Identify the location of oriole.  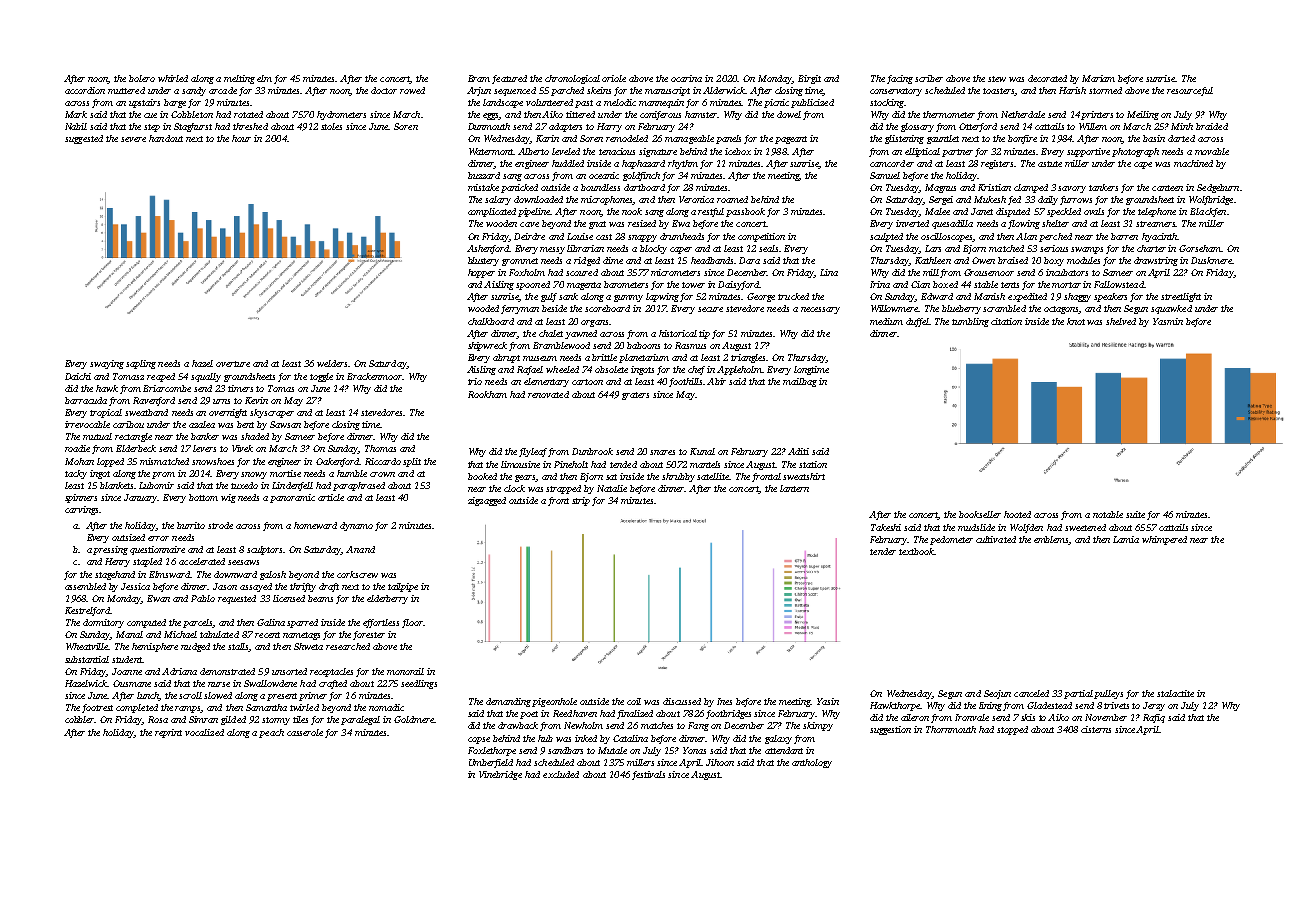
(614, 78).
